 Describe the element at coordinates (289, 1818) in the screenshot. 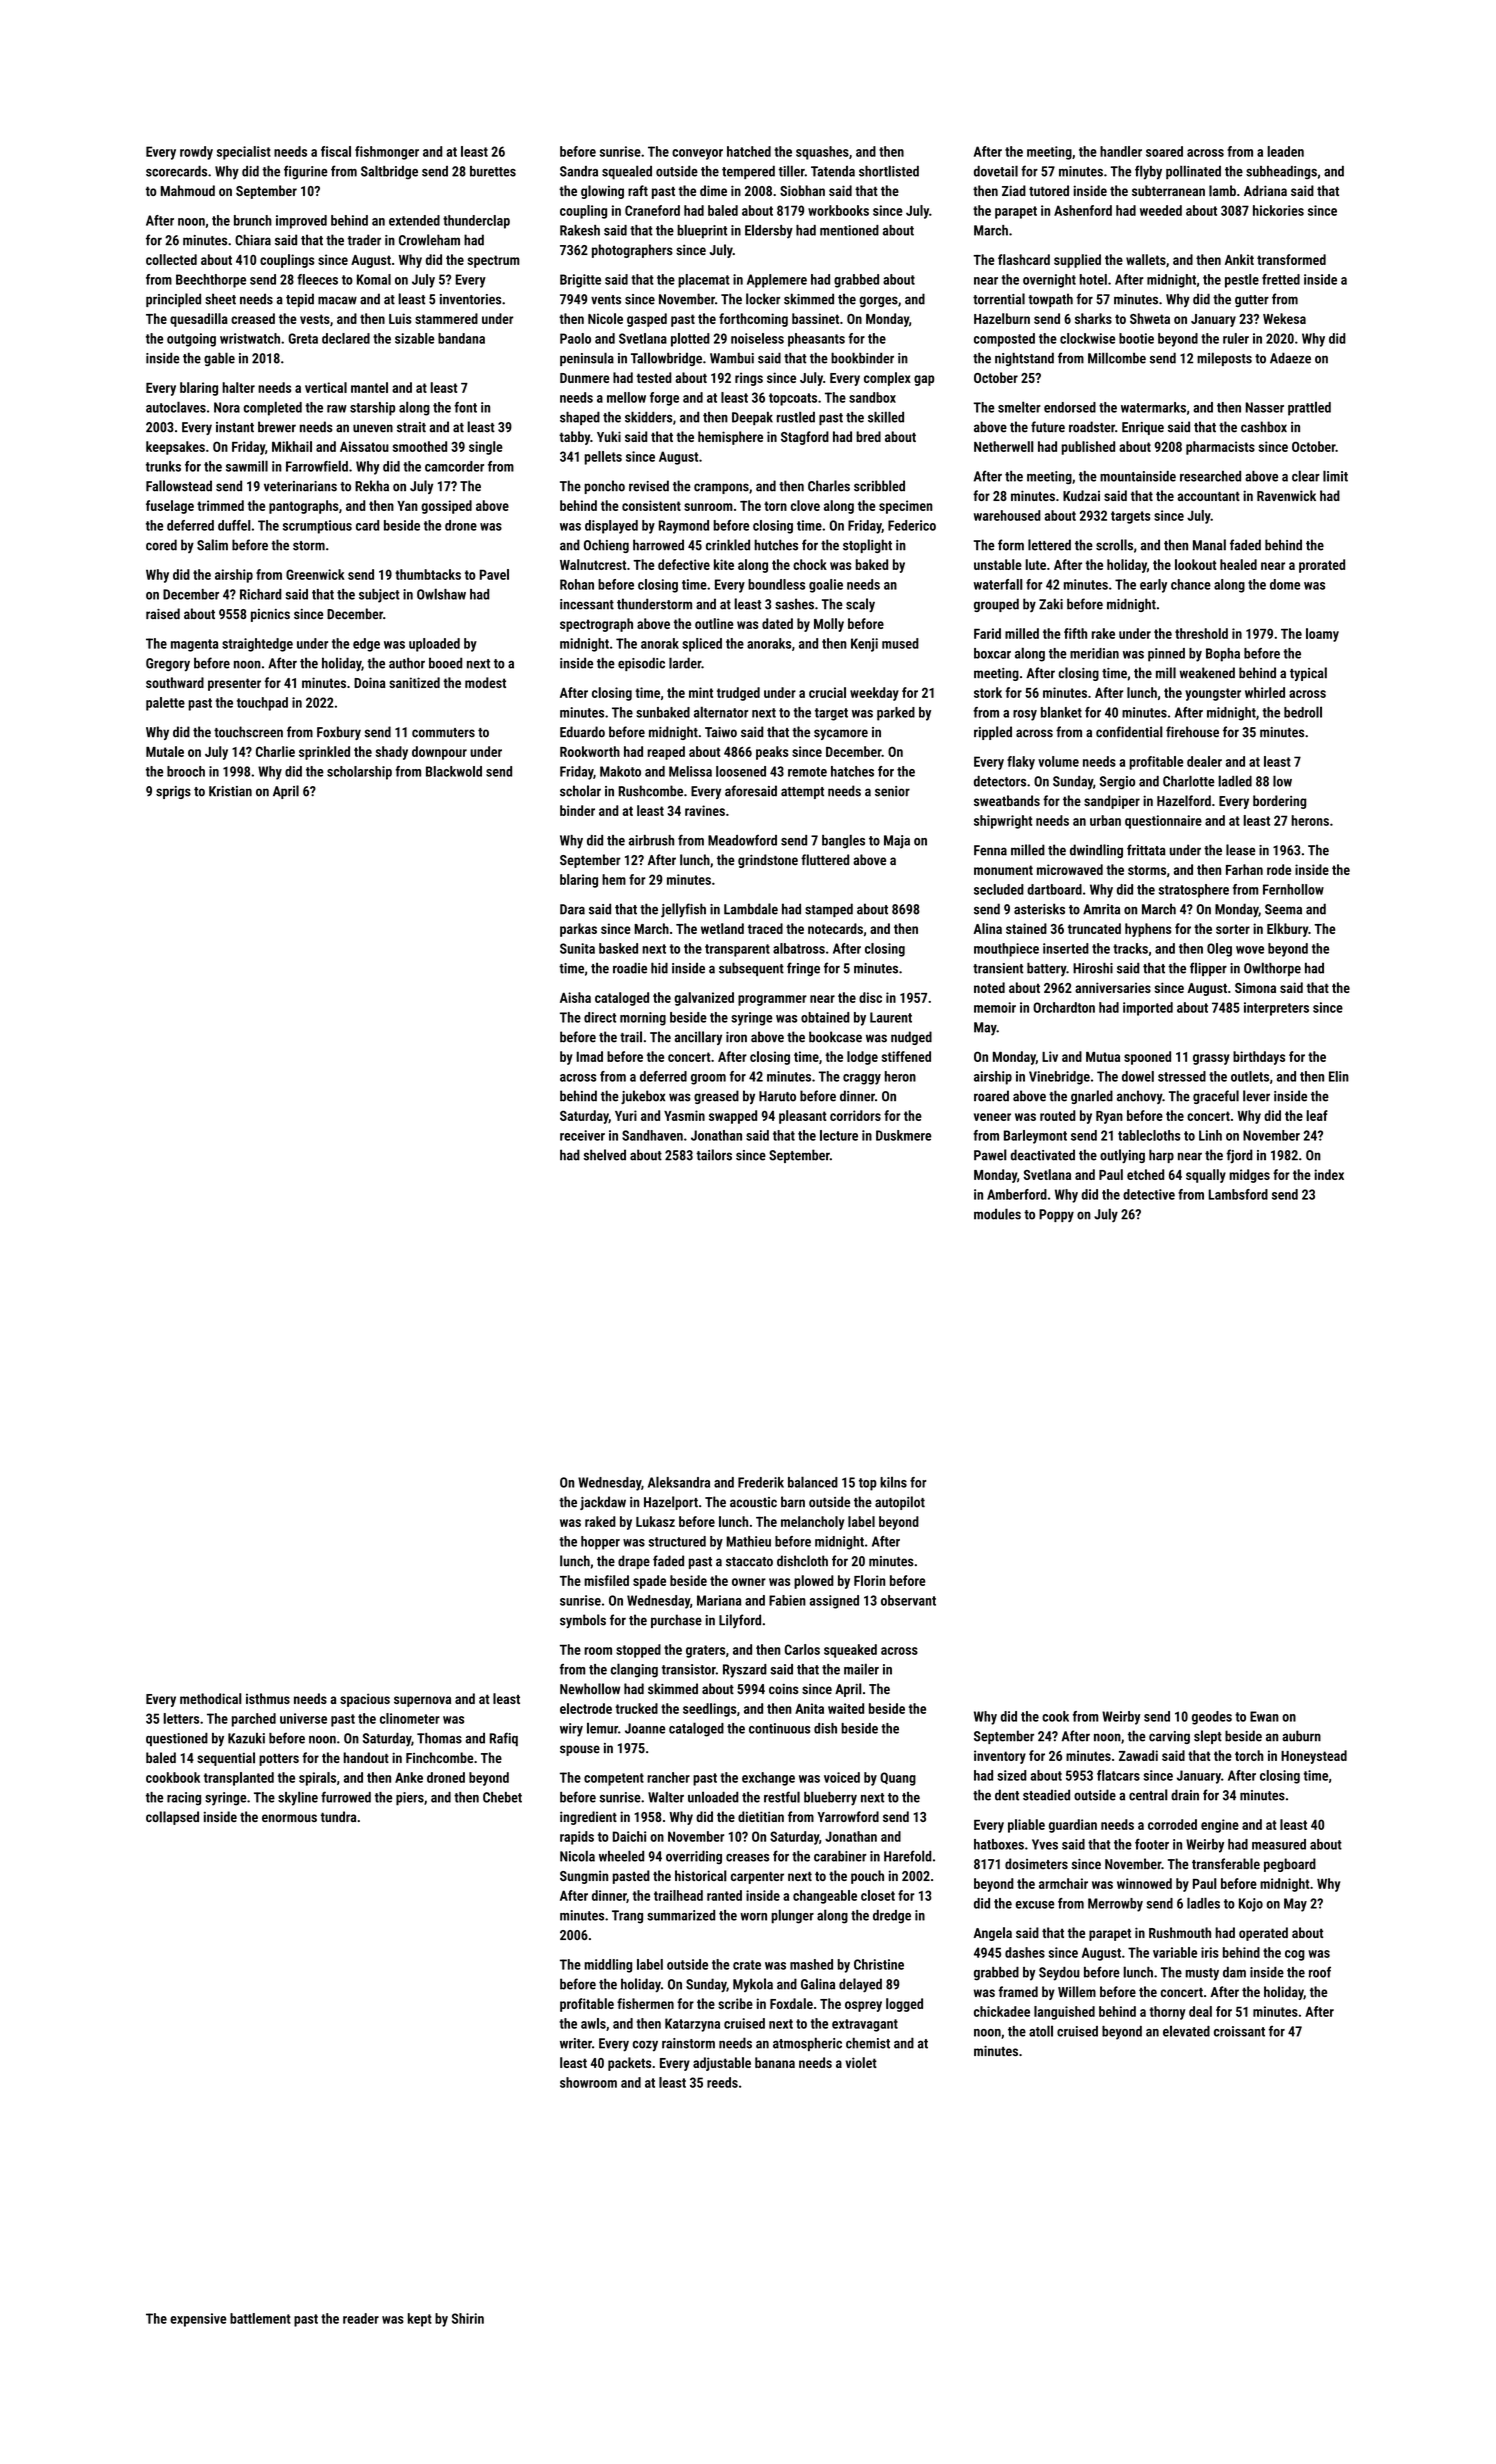

I see `enormous` at that location.
